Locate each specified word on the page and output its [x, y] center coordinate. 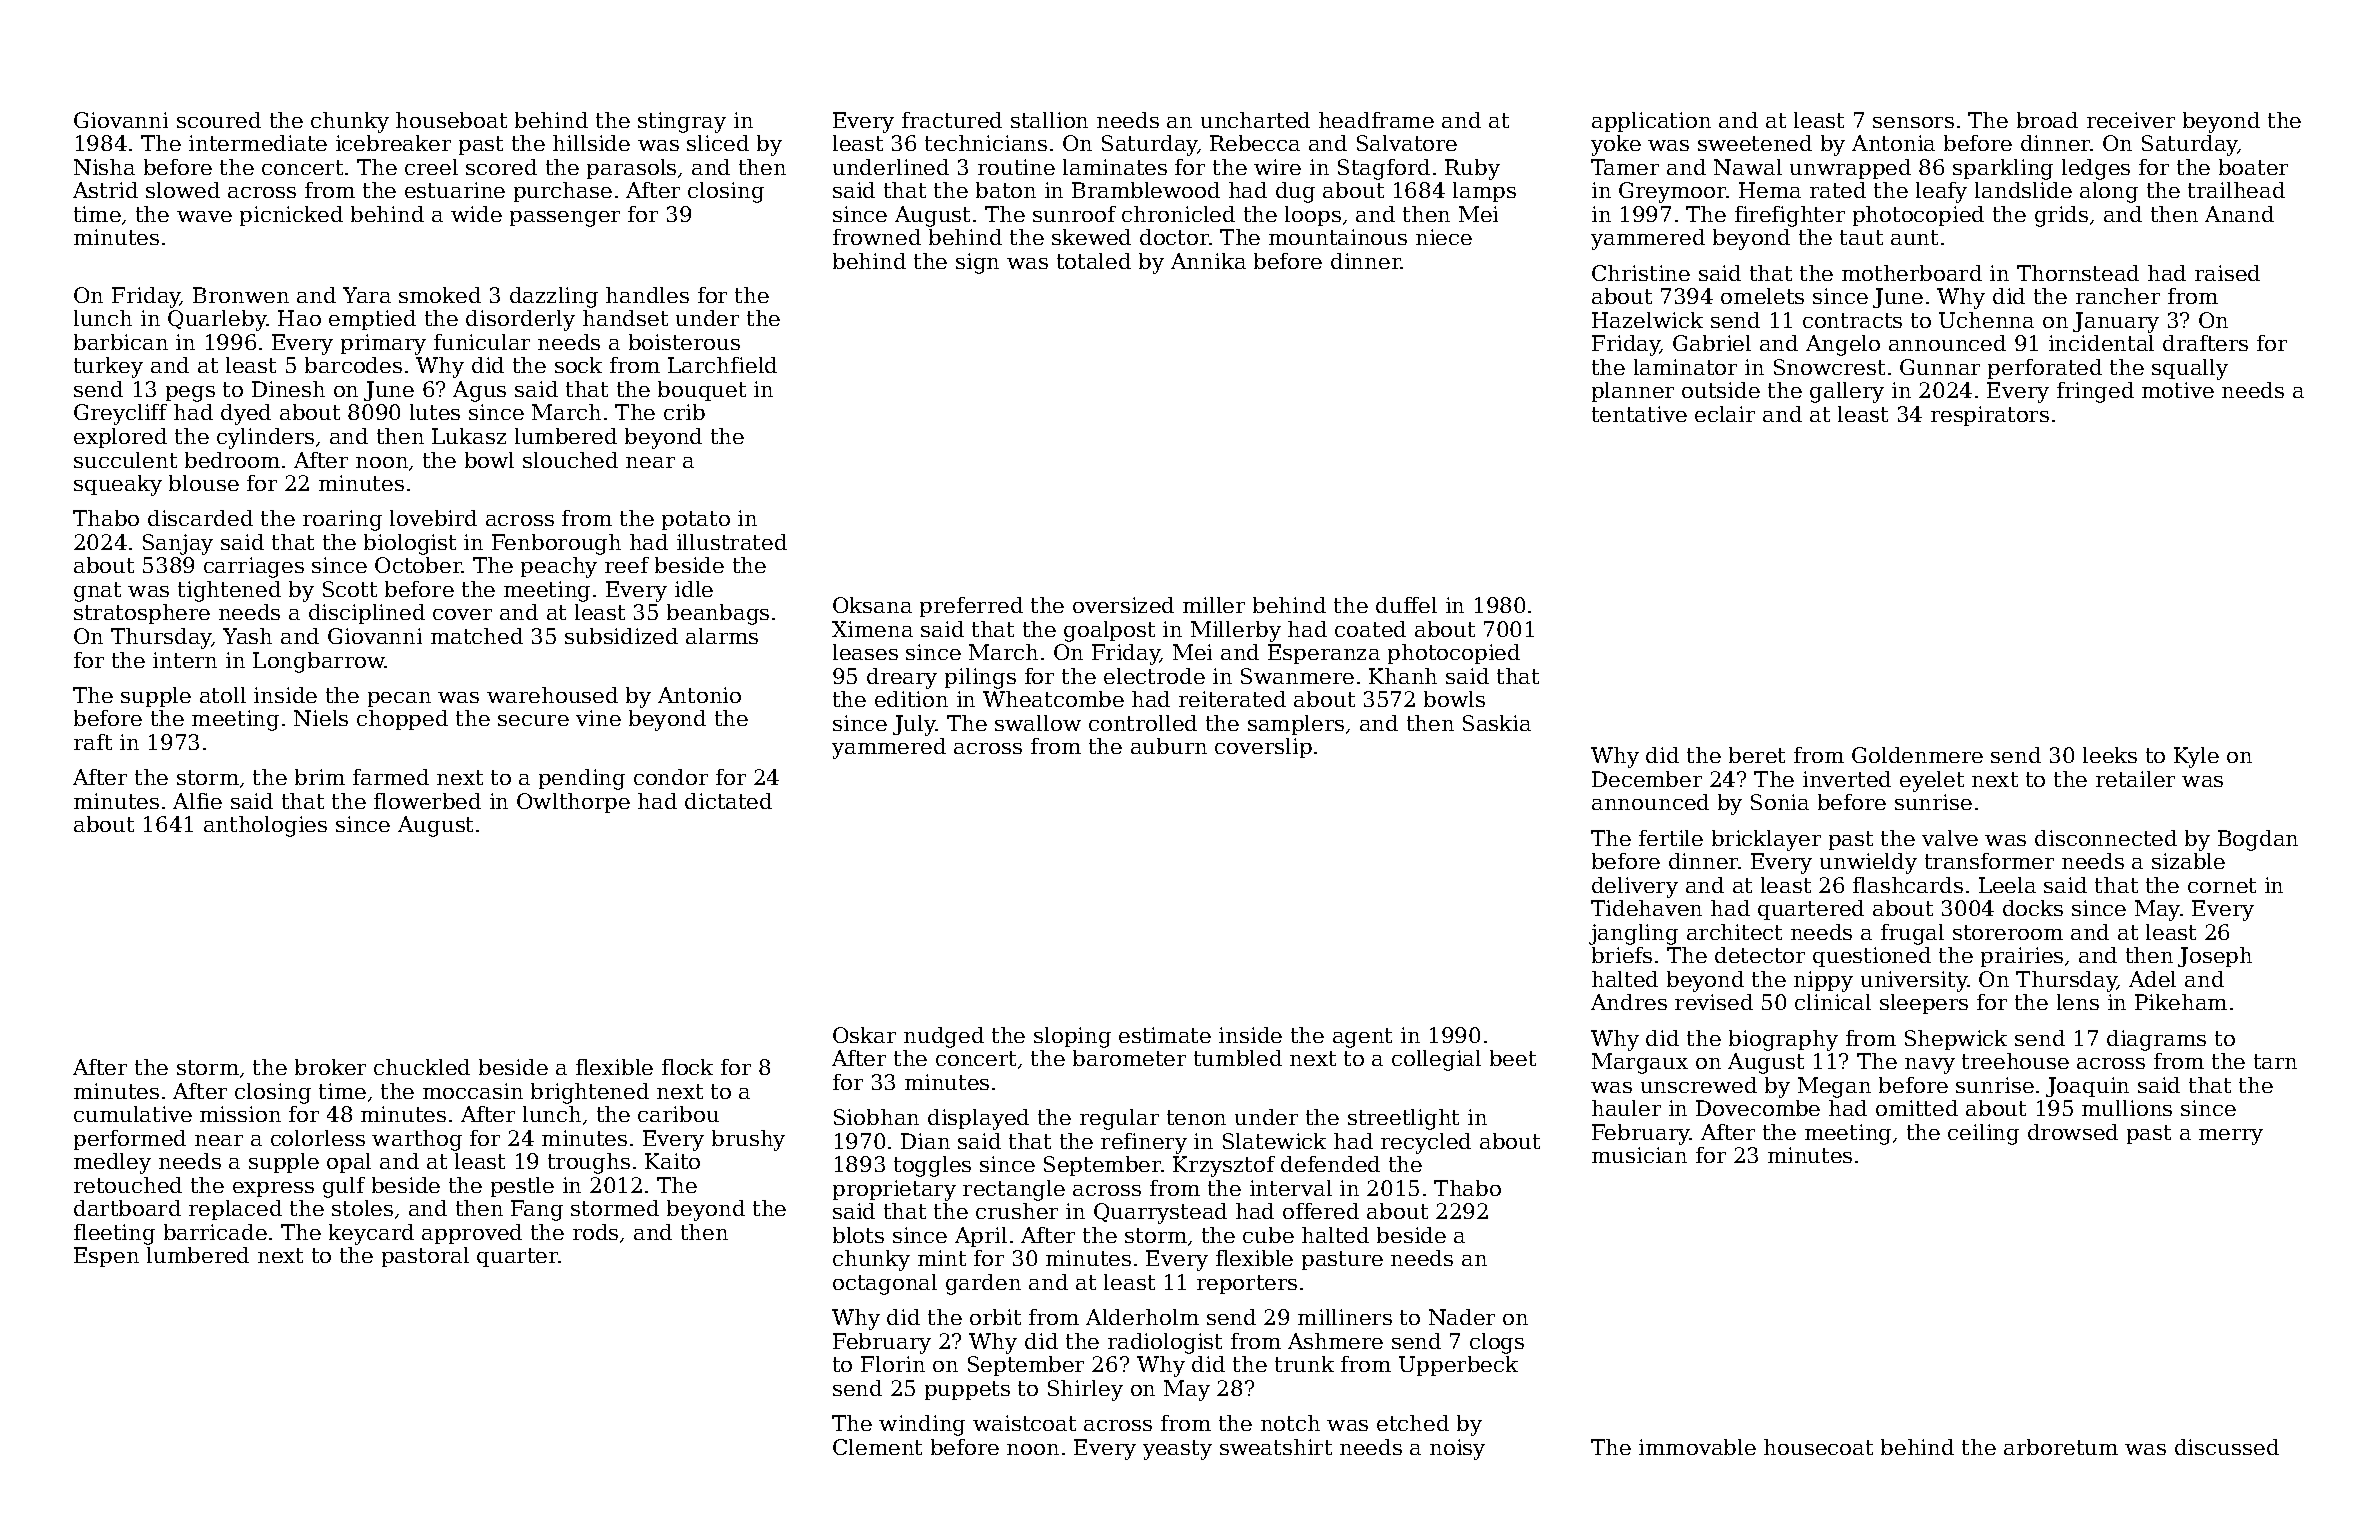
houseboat [451, 120]
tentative [1639, 414]
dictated [728, 801]
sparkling [2003, 169]
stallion [1049, 120]
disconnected [2106, 838]
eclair [1725, 414]
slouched [570, 460]
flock [687, 1067]
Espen [106, 1257]
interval [1291, 1188]
